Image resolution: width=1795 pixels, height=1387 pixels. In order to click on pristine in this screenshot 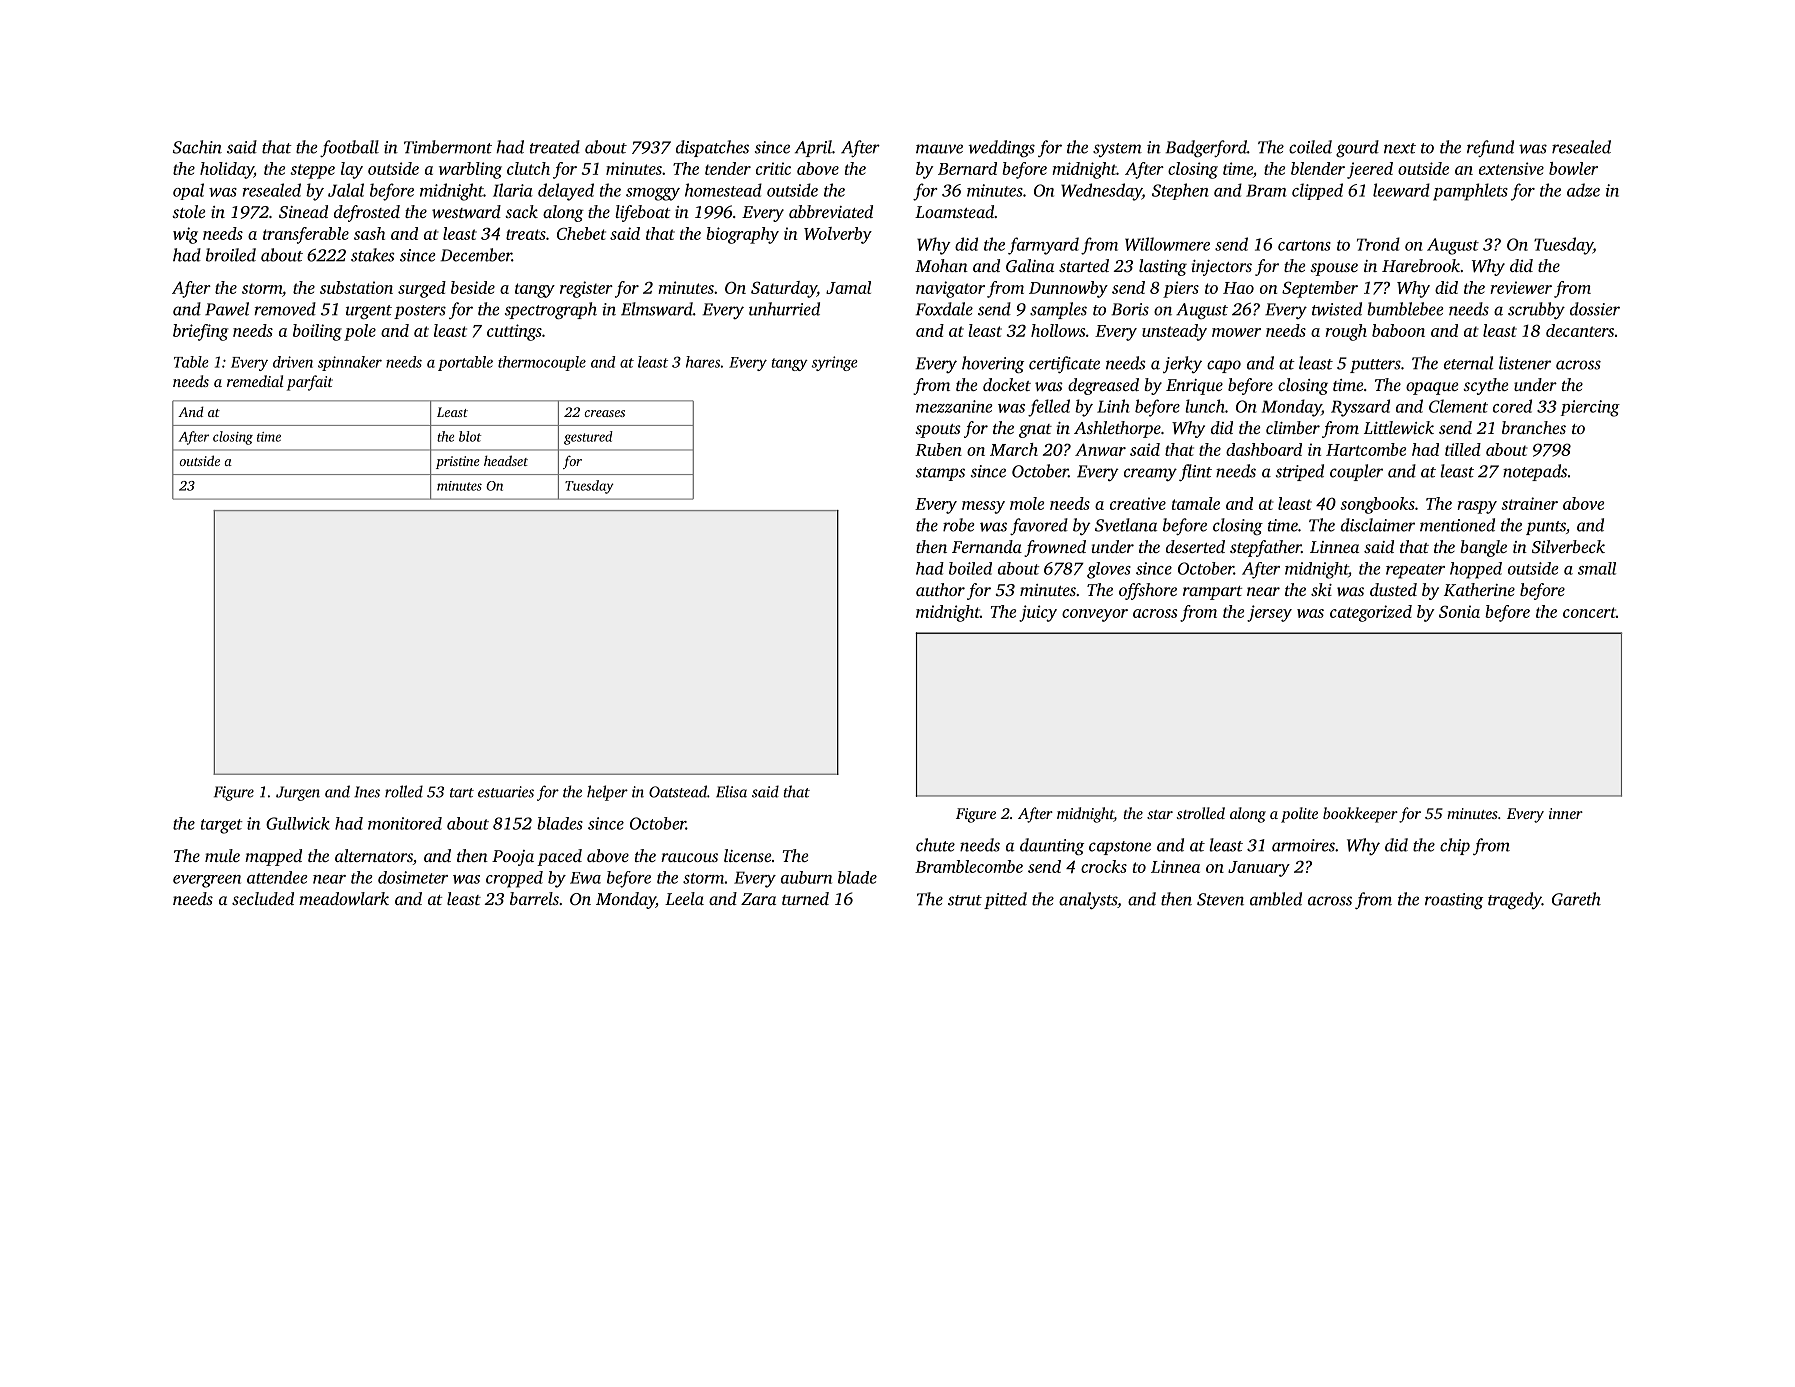, I will do `click(458, 462)`.
